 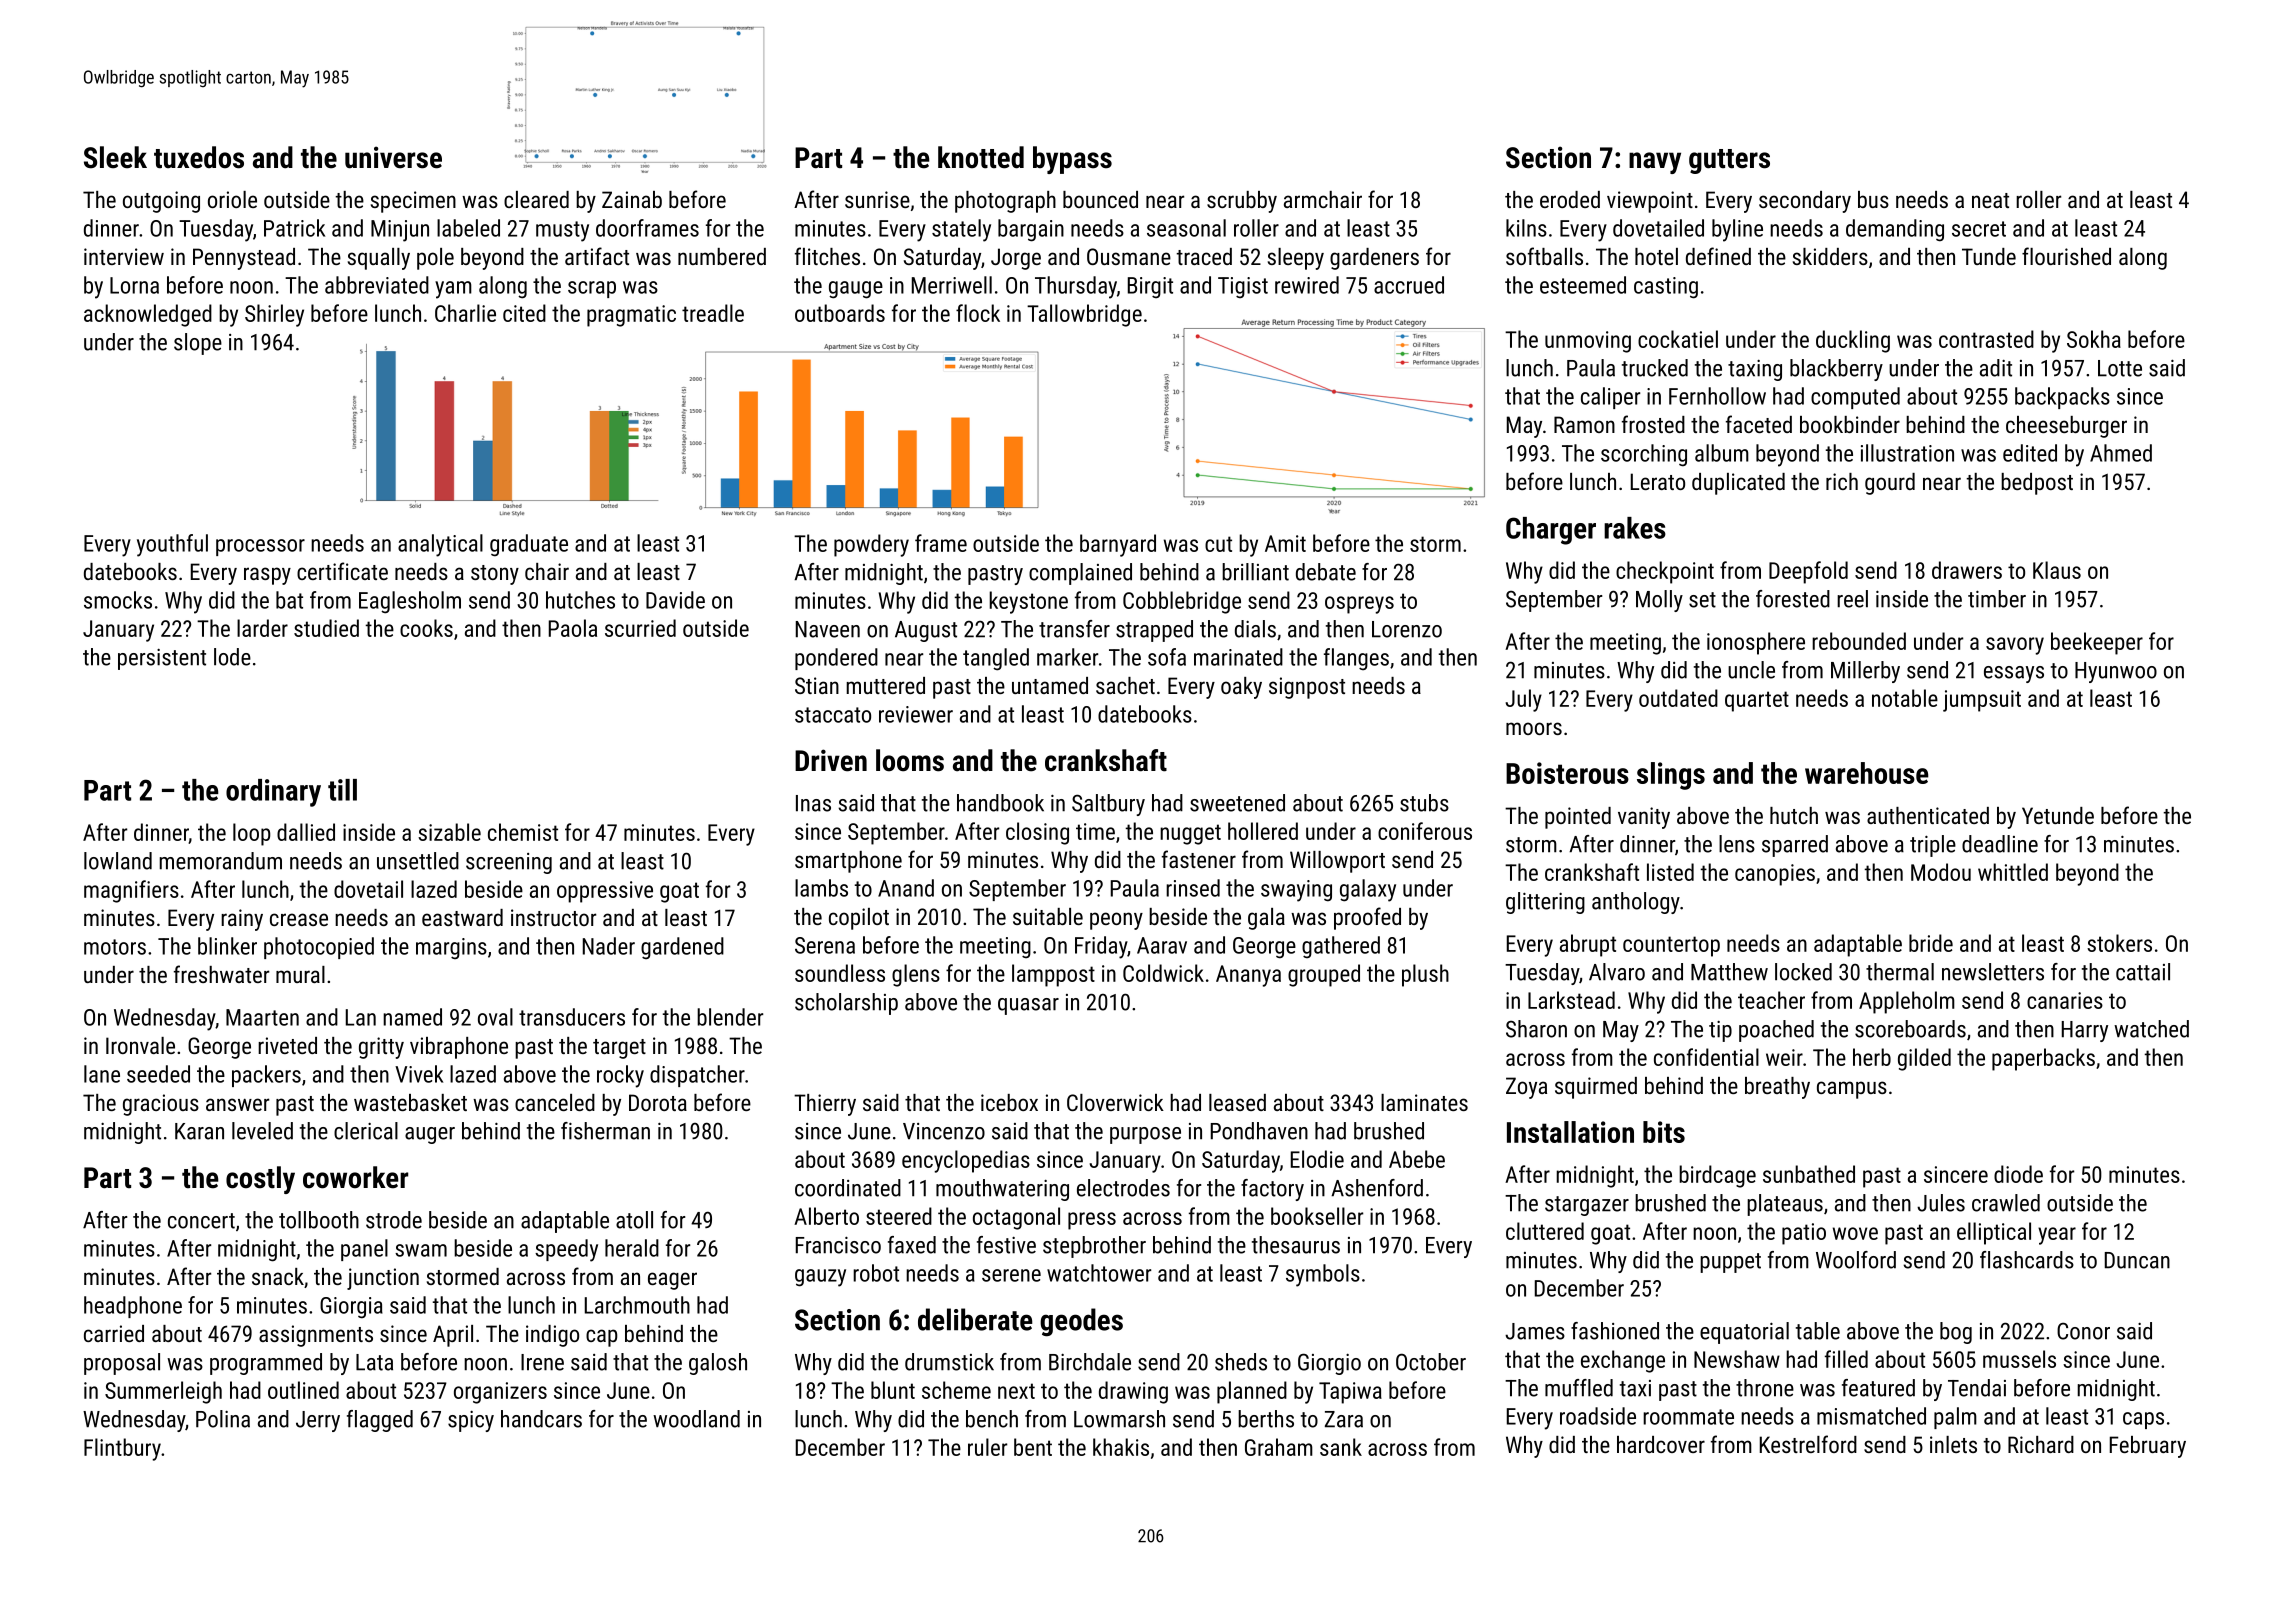 What do you see at coordinates (1424, 1102) in the image?
I see `laminates` at bounding box center [1424, 1102].
